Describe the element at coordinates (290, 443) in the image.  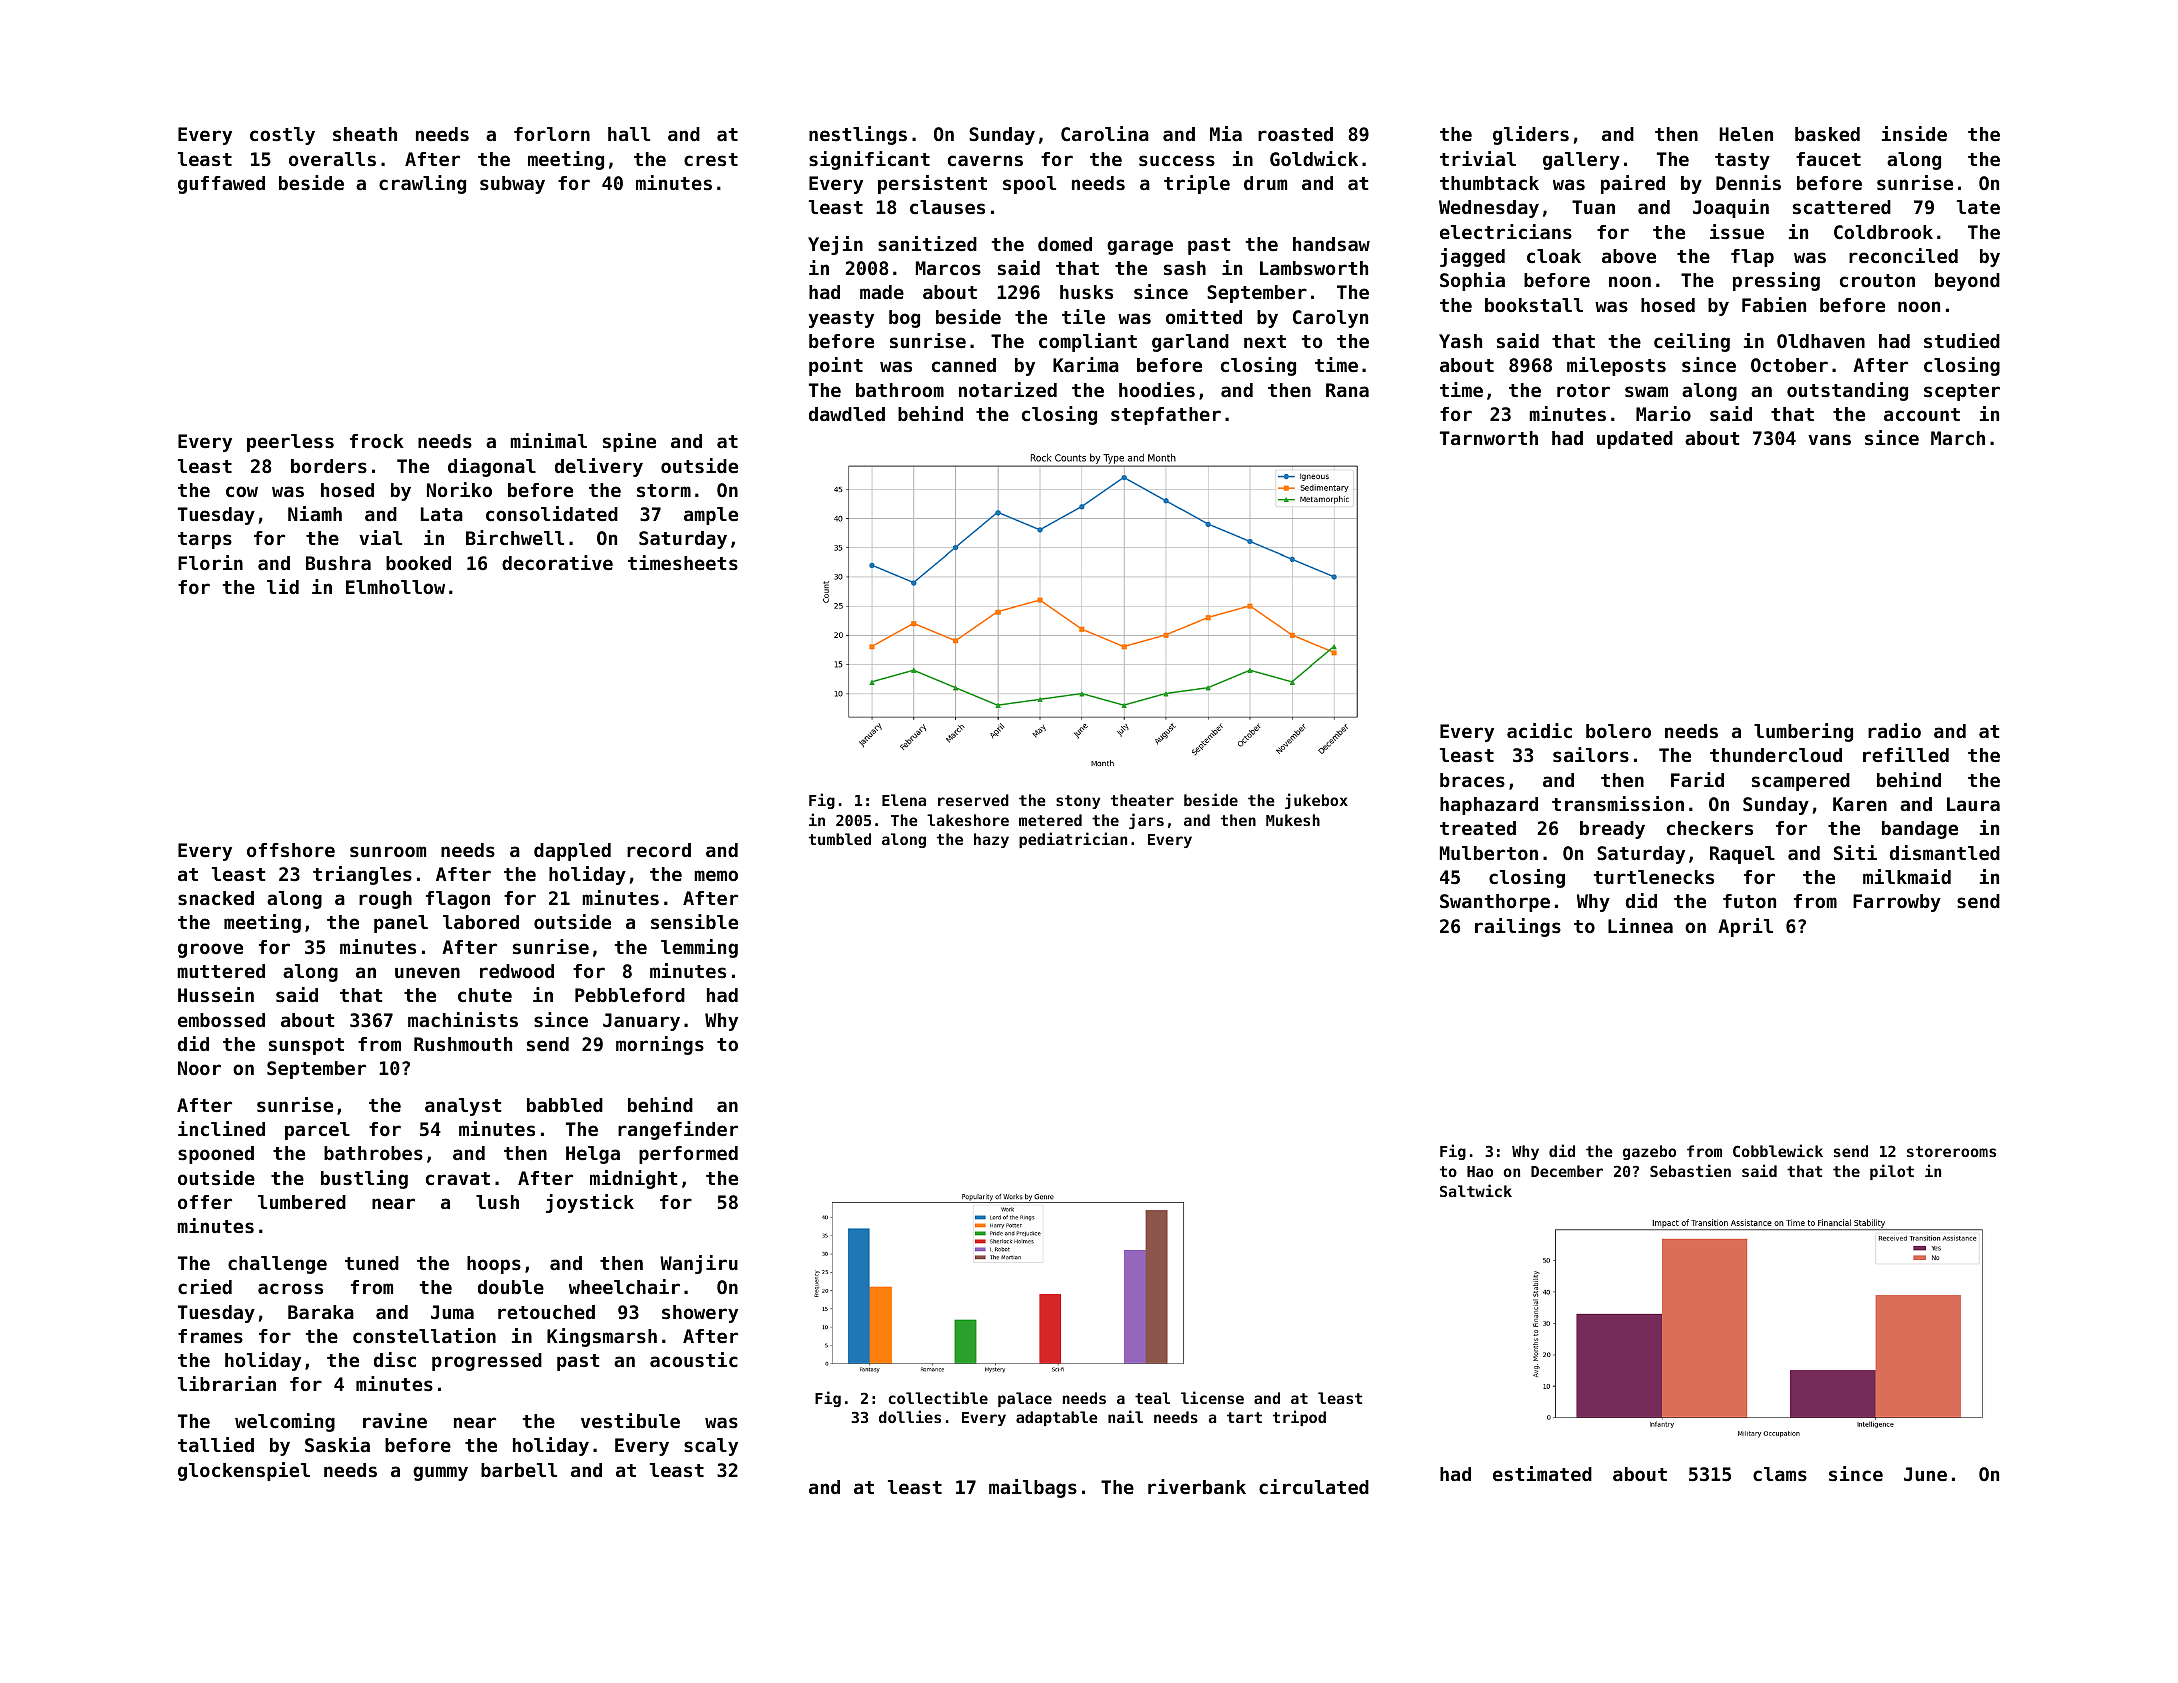
I see `peerless` at that location.
